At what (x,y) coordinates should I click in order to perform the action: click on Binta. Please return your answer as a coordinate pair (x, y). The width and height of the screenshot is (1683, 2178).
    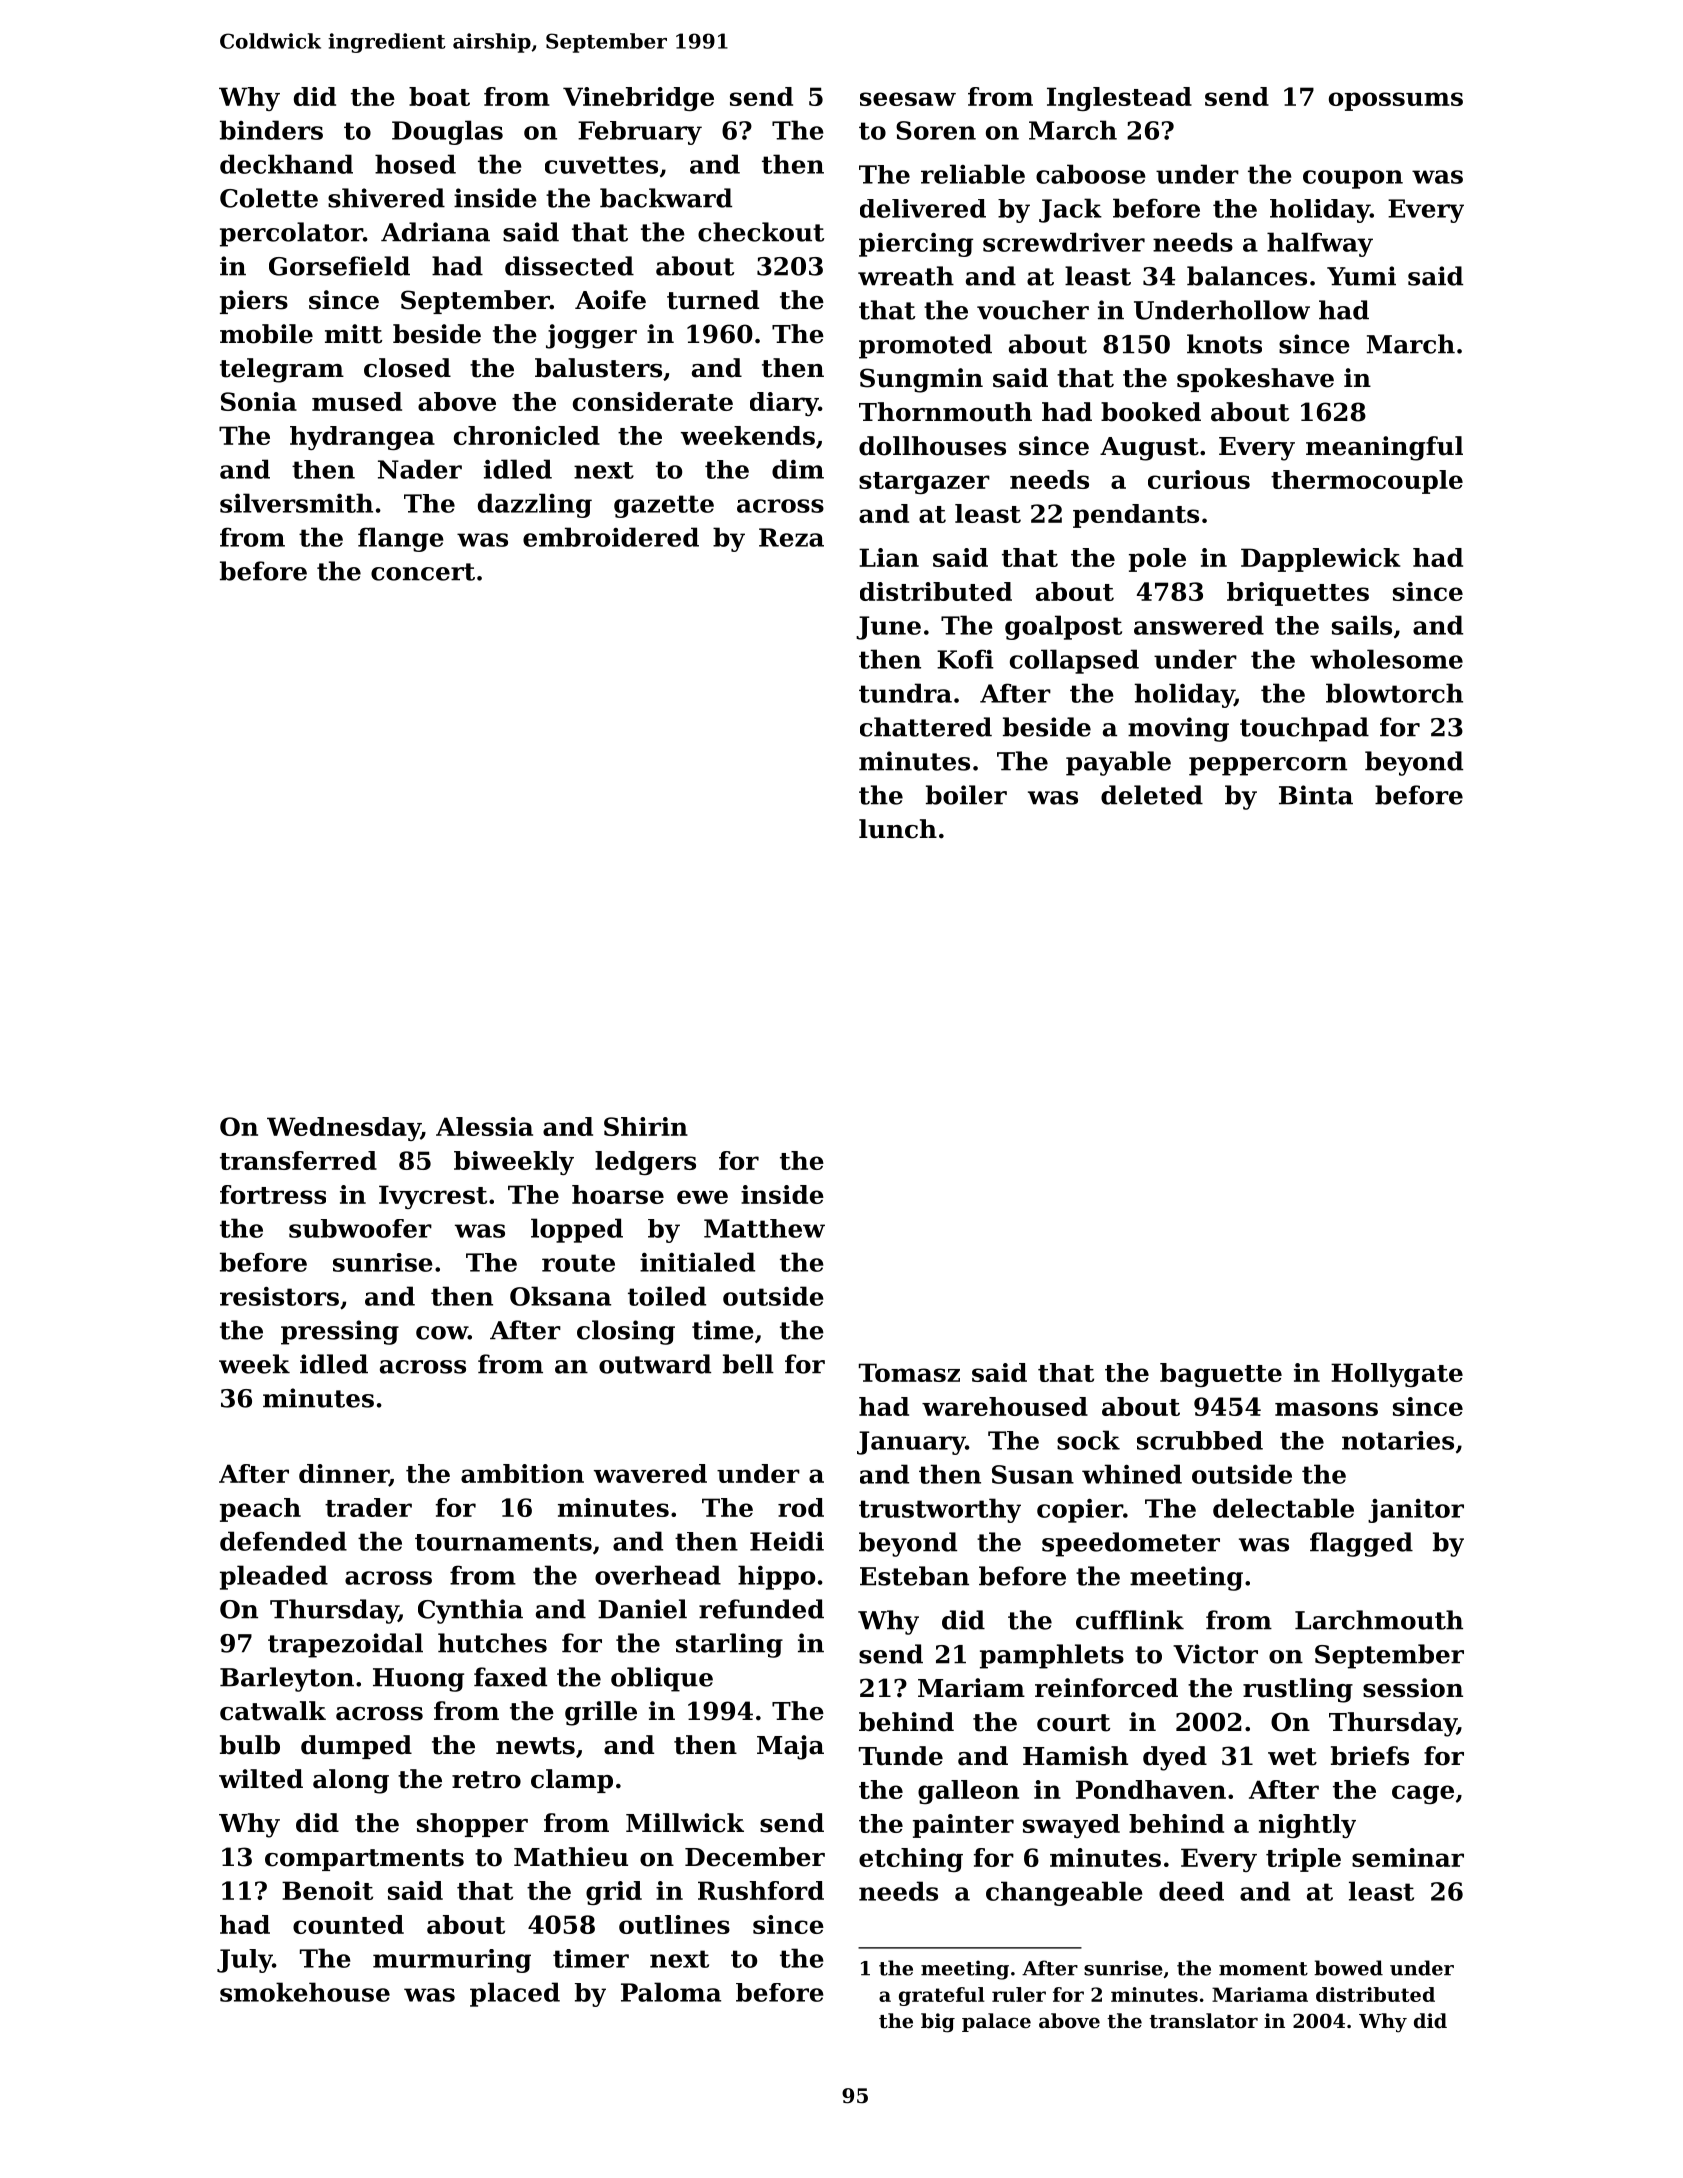
    Looking at the image, I should click on (1316, 795).
